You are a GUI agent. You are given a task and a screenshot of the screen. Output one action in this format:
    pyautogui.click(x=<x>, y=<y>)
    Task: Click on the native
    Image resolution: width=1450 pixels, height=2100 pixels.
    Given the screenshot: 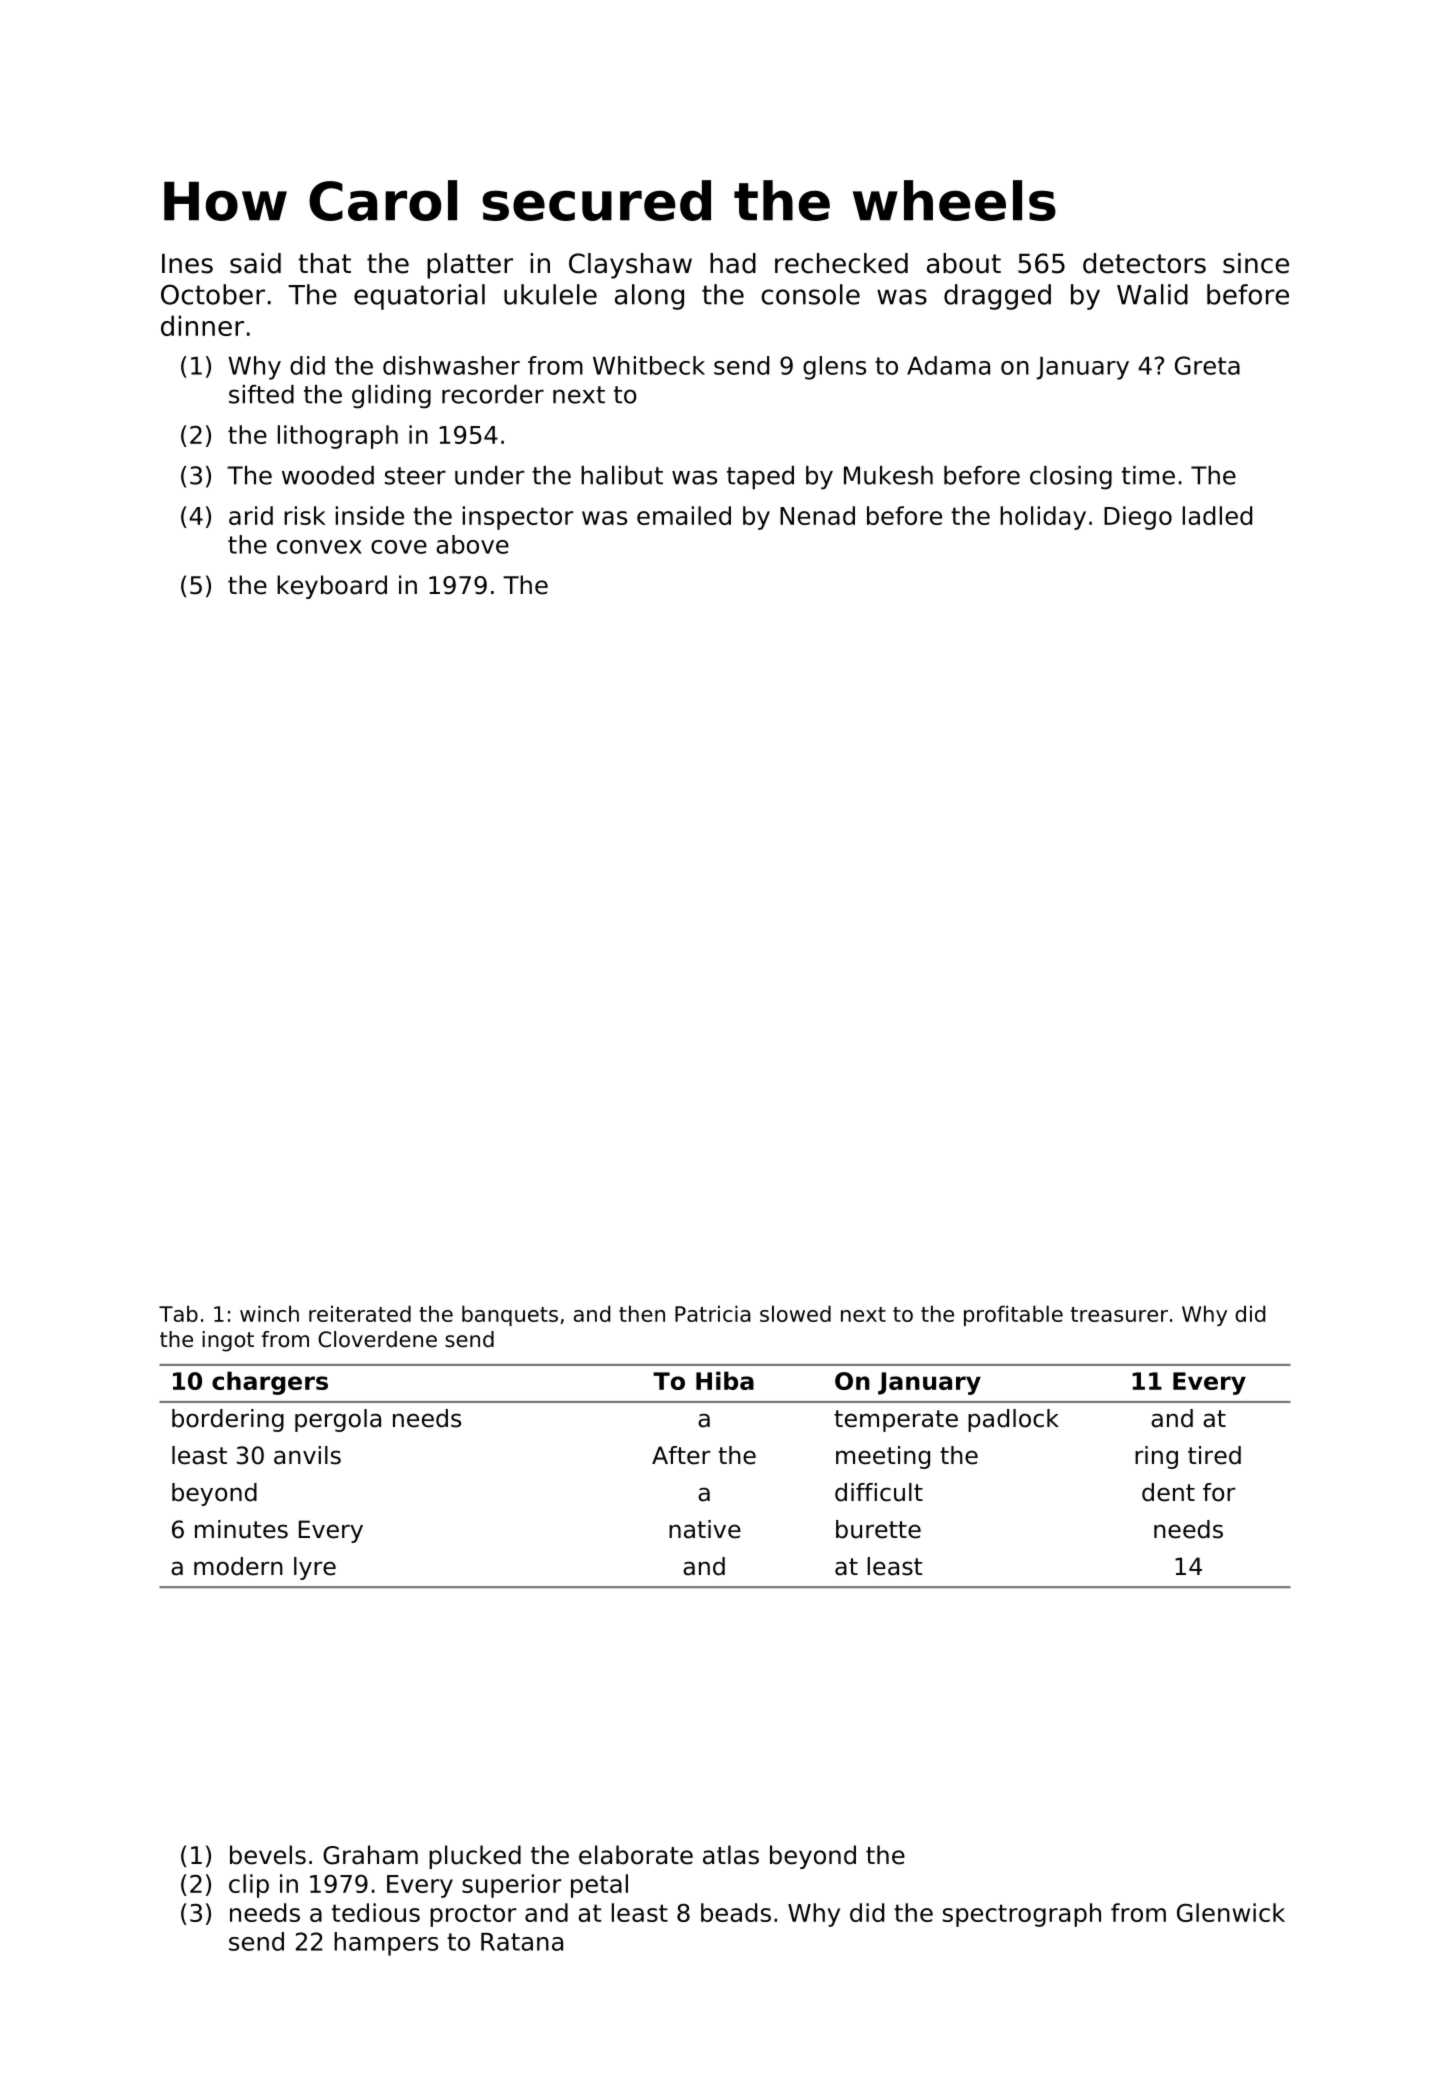 What is the action you would take?
    pyautogui.click(x=705, y=1529)
